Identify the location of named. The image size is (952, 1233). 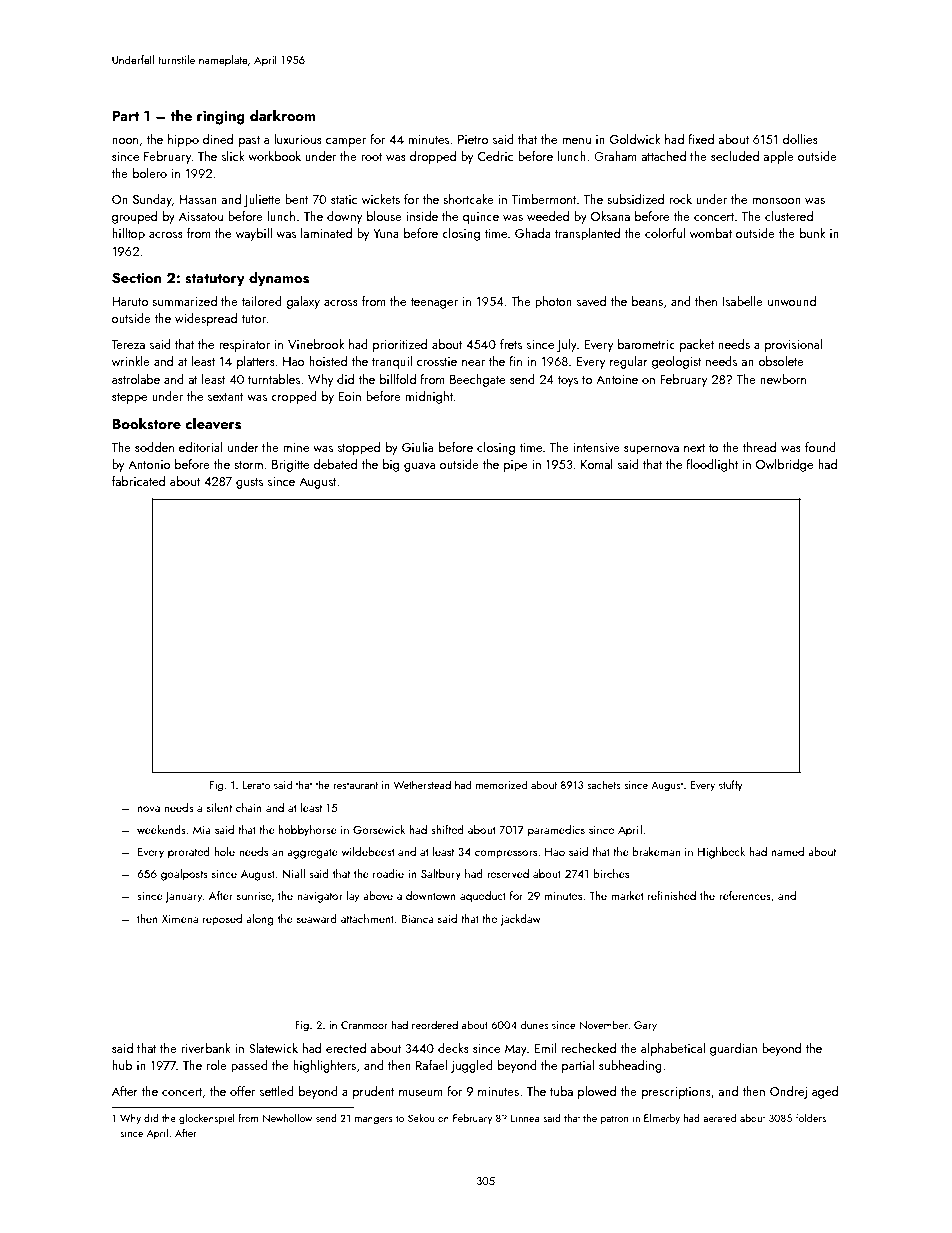
(788, 851).
